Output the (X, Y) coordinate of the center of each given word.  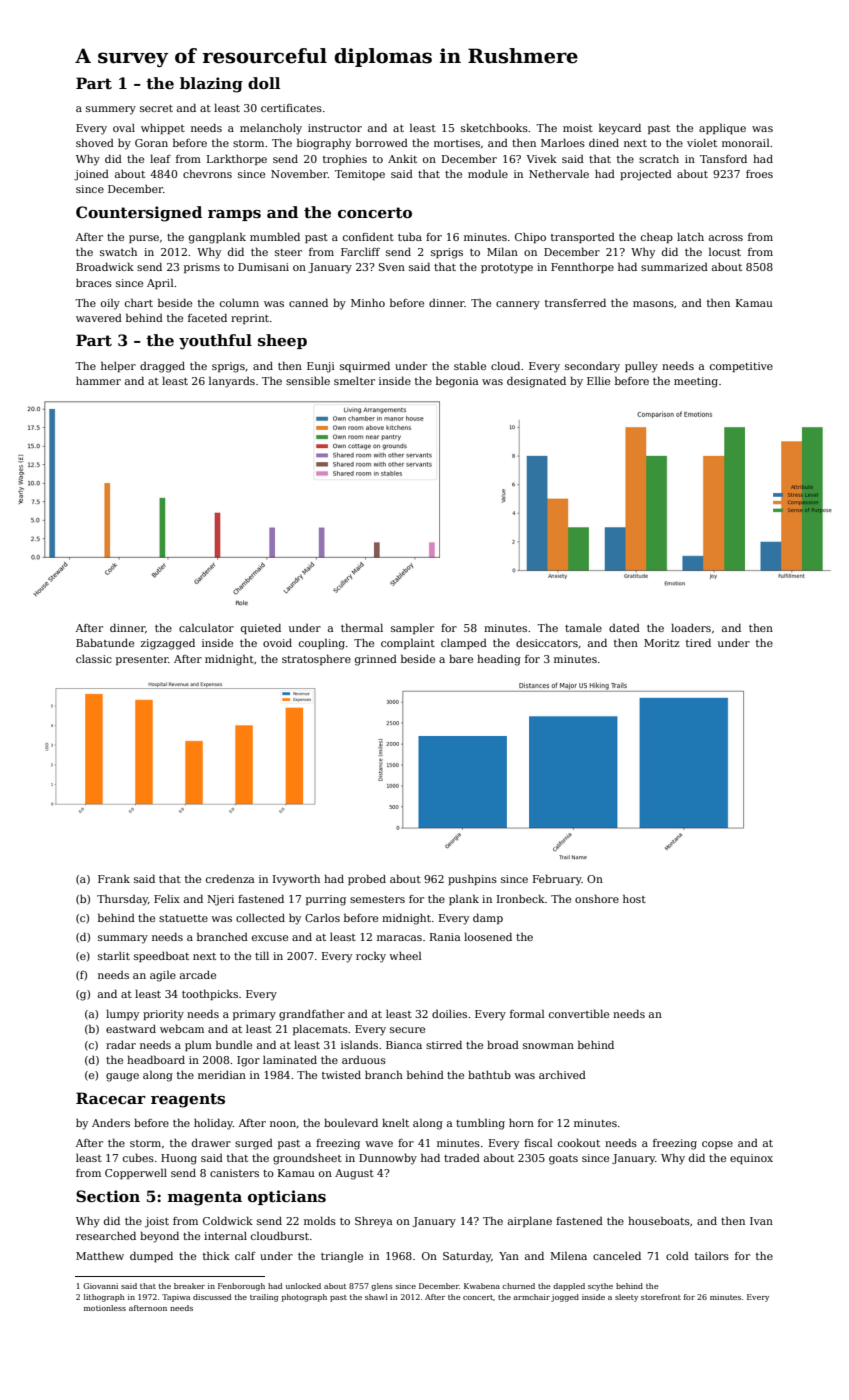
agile (163, 976)
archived (562, 1074)
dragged (162, 367)
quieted (261, 628)
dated (624, 627)
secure (407, 1030)
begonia (457, 382)
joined (91, 175)
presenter (142, 660)
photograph (304, 1298)
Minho (368, 303)
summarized (674, 266)
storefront (661, 1297)
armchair (531, 1297)
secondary (592, 367)
